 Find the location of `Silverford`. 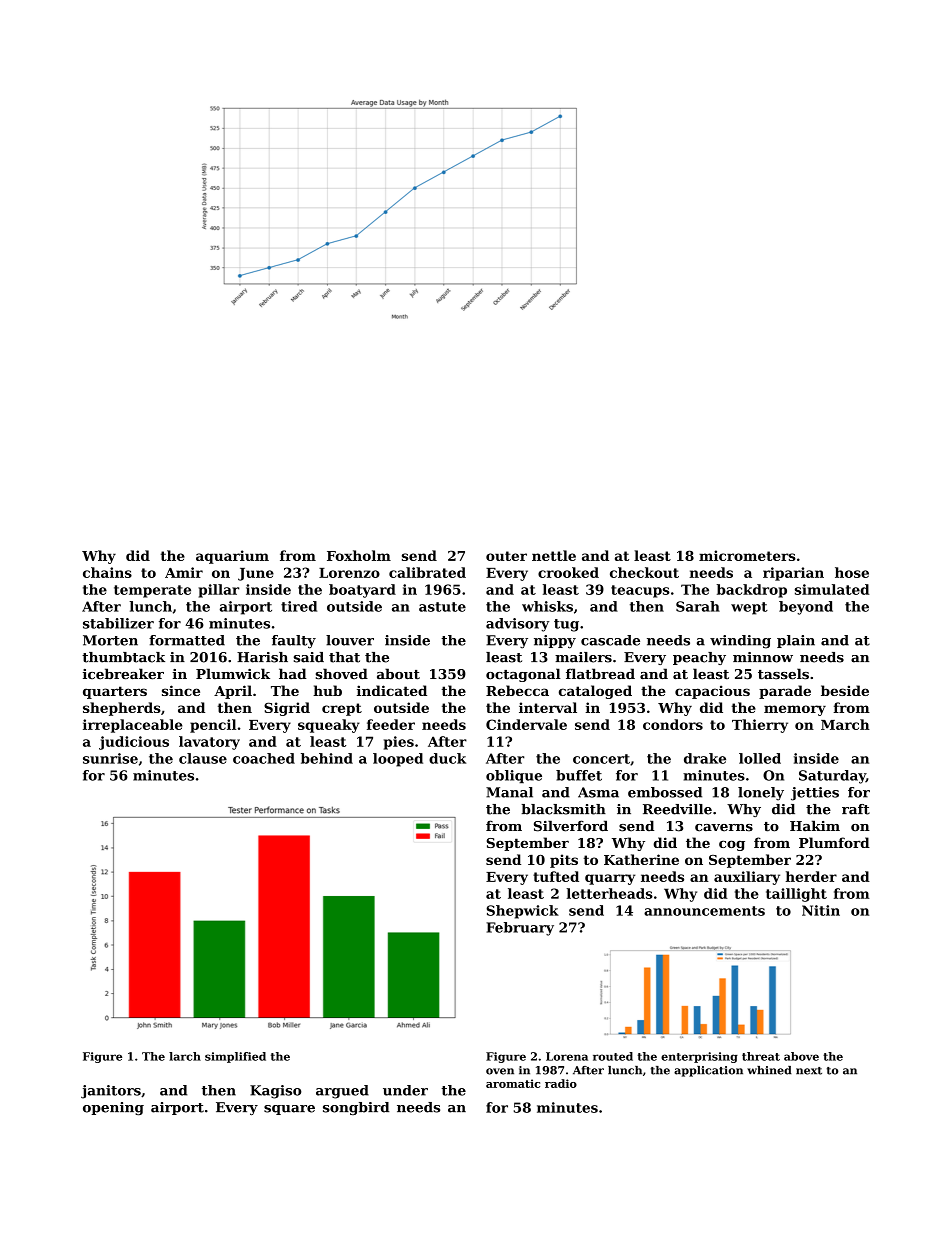

Silverford is located at coordinates (571, 826).
